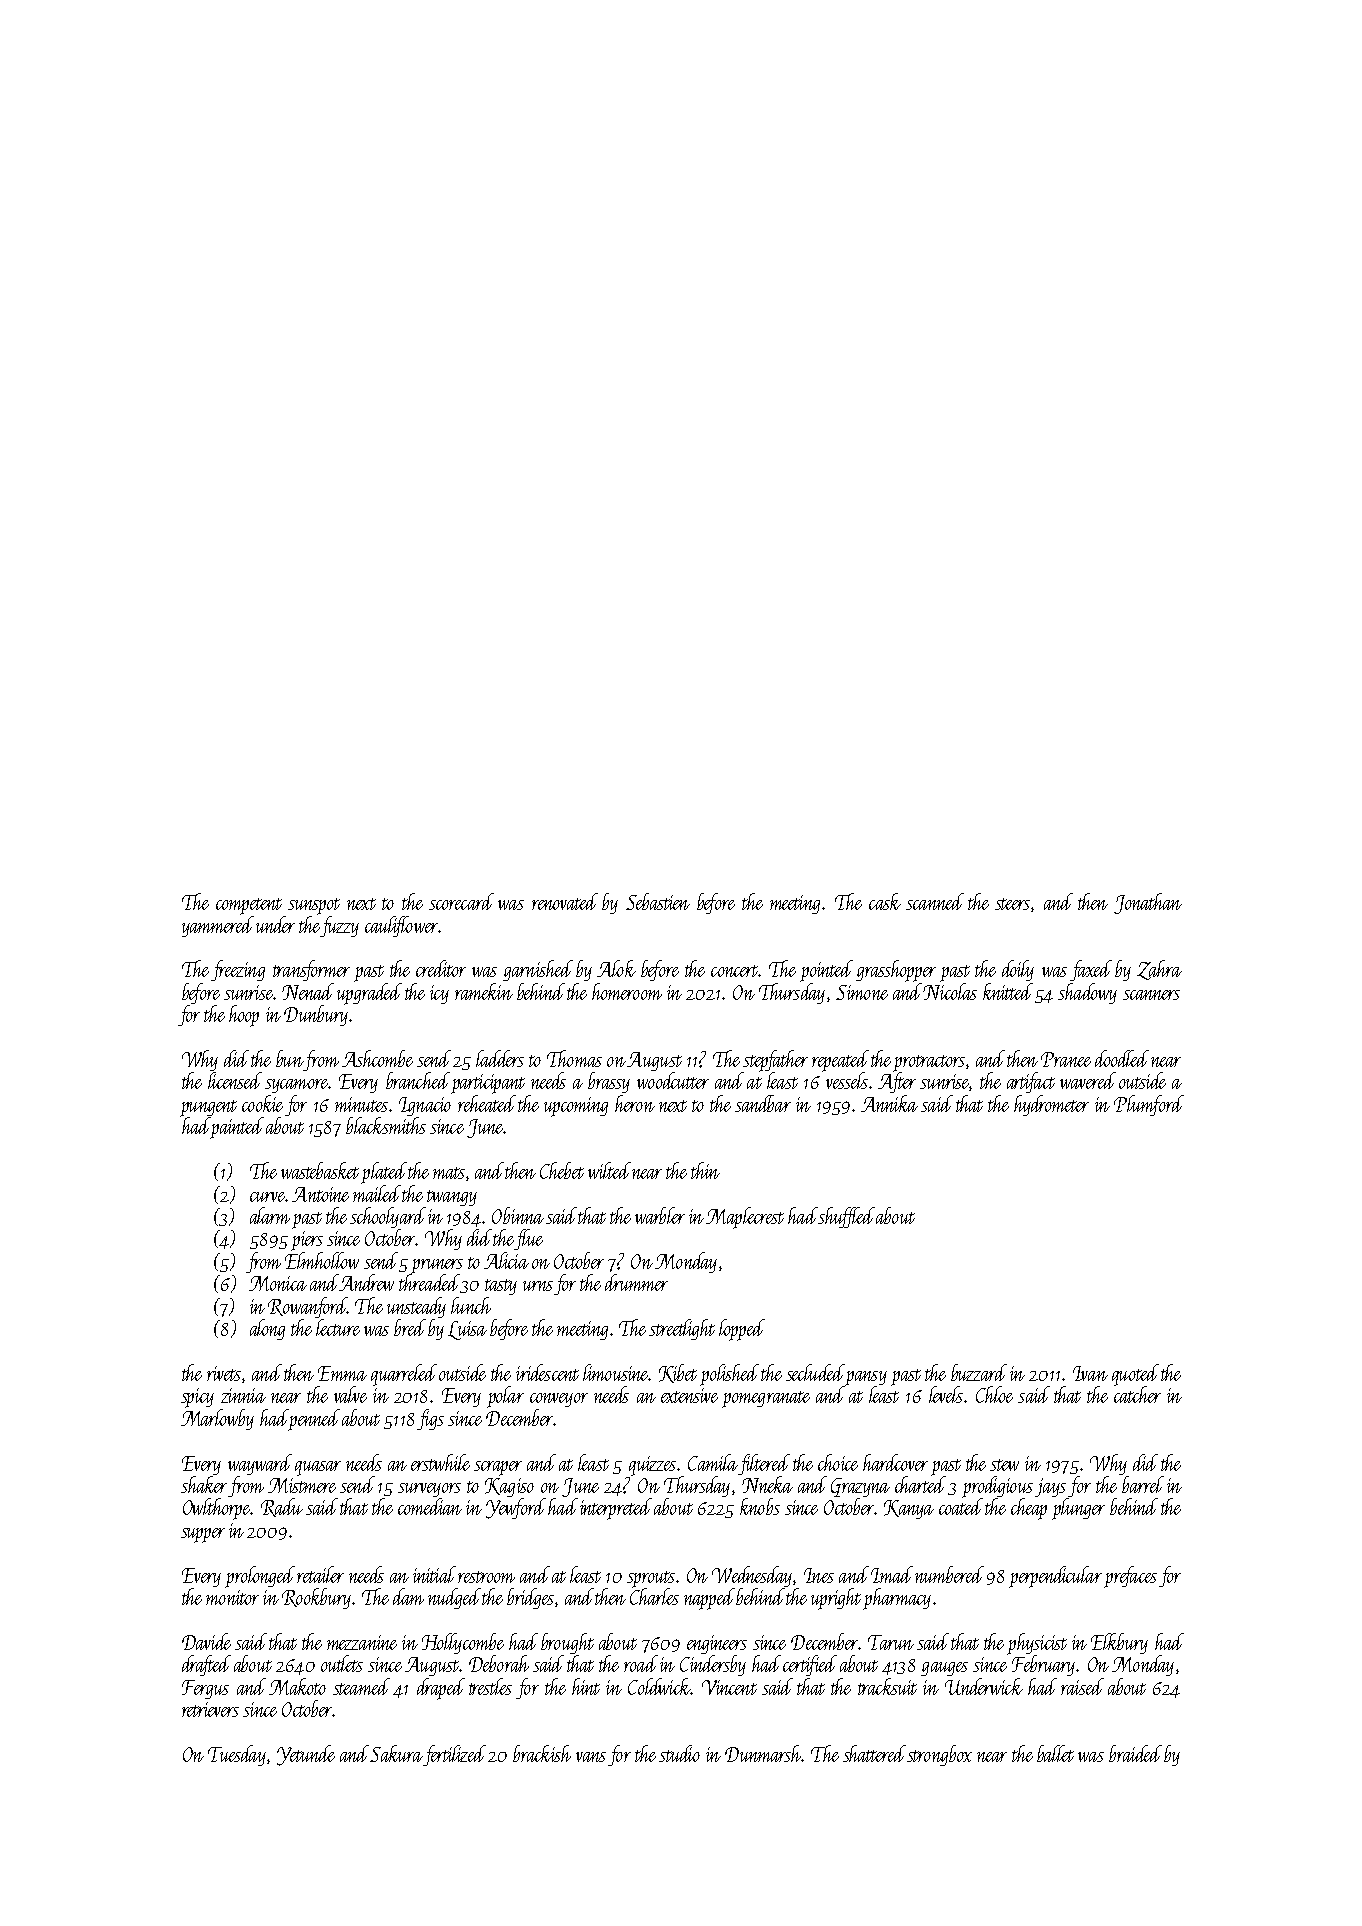  I want to click on Tuesday, so click(237, 1755).
